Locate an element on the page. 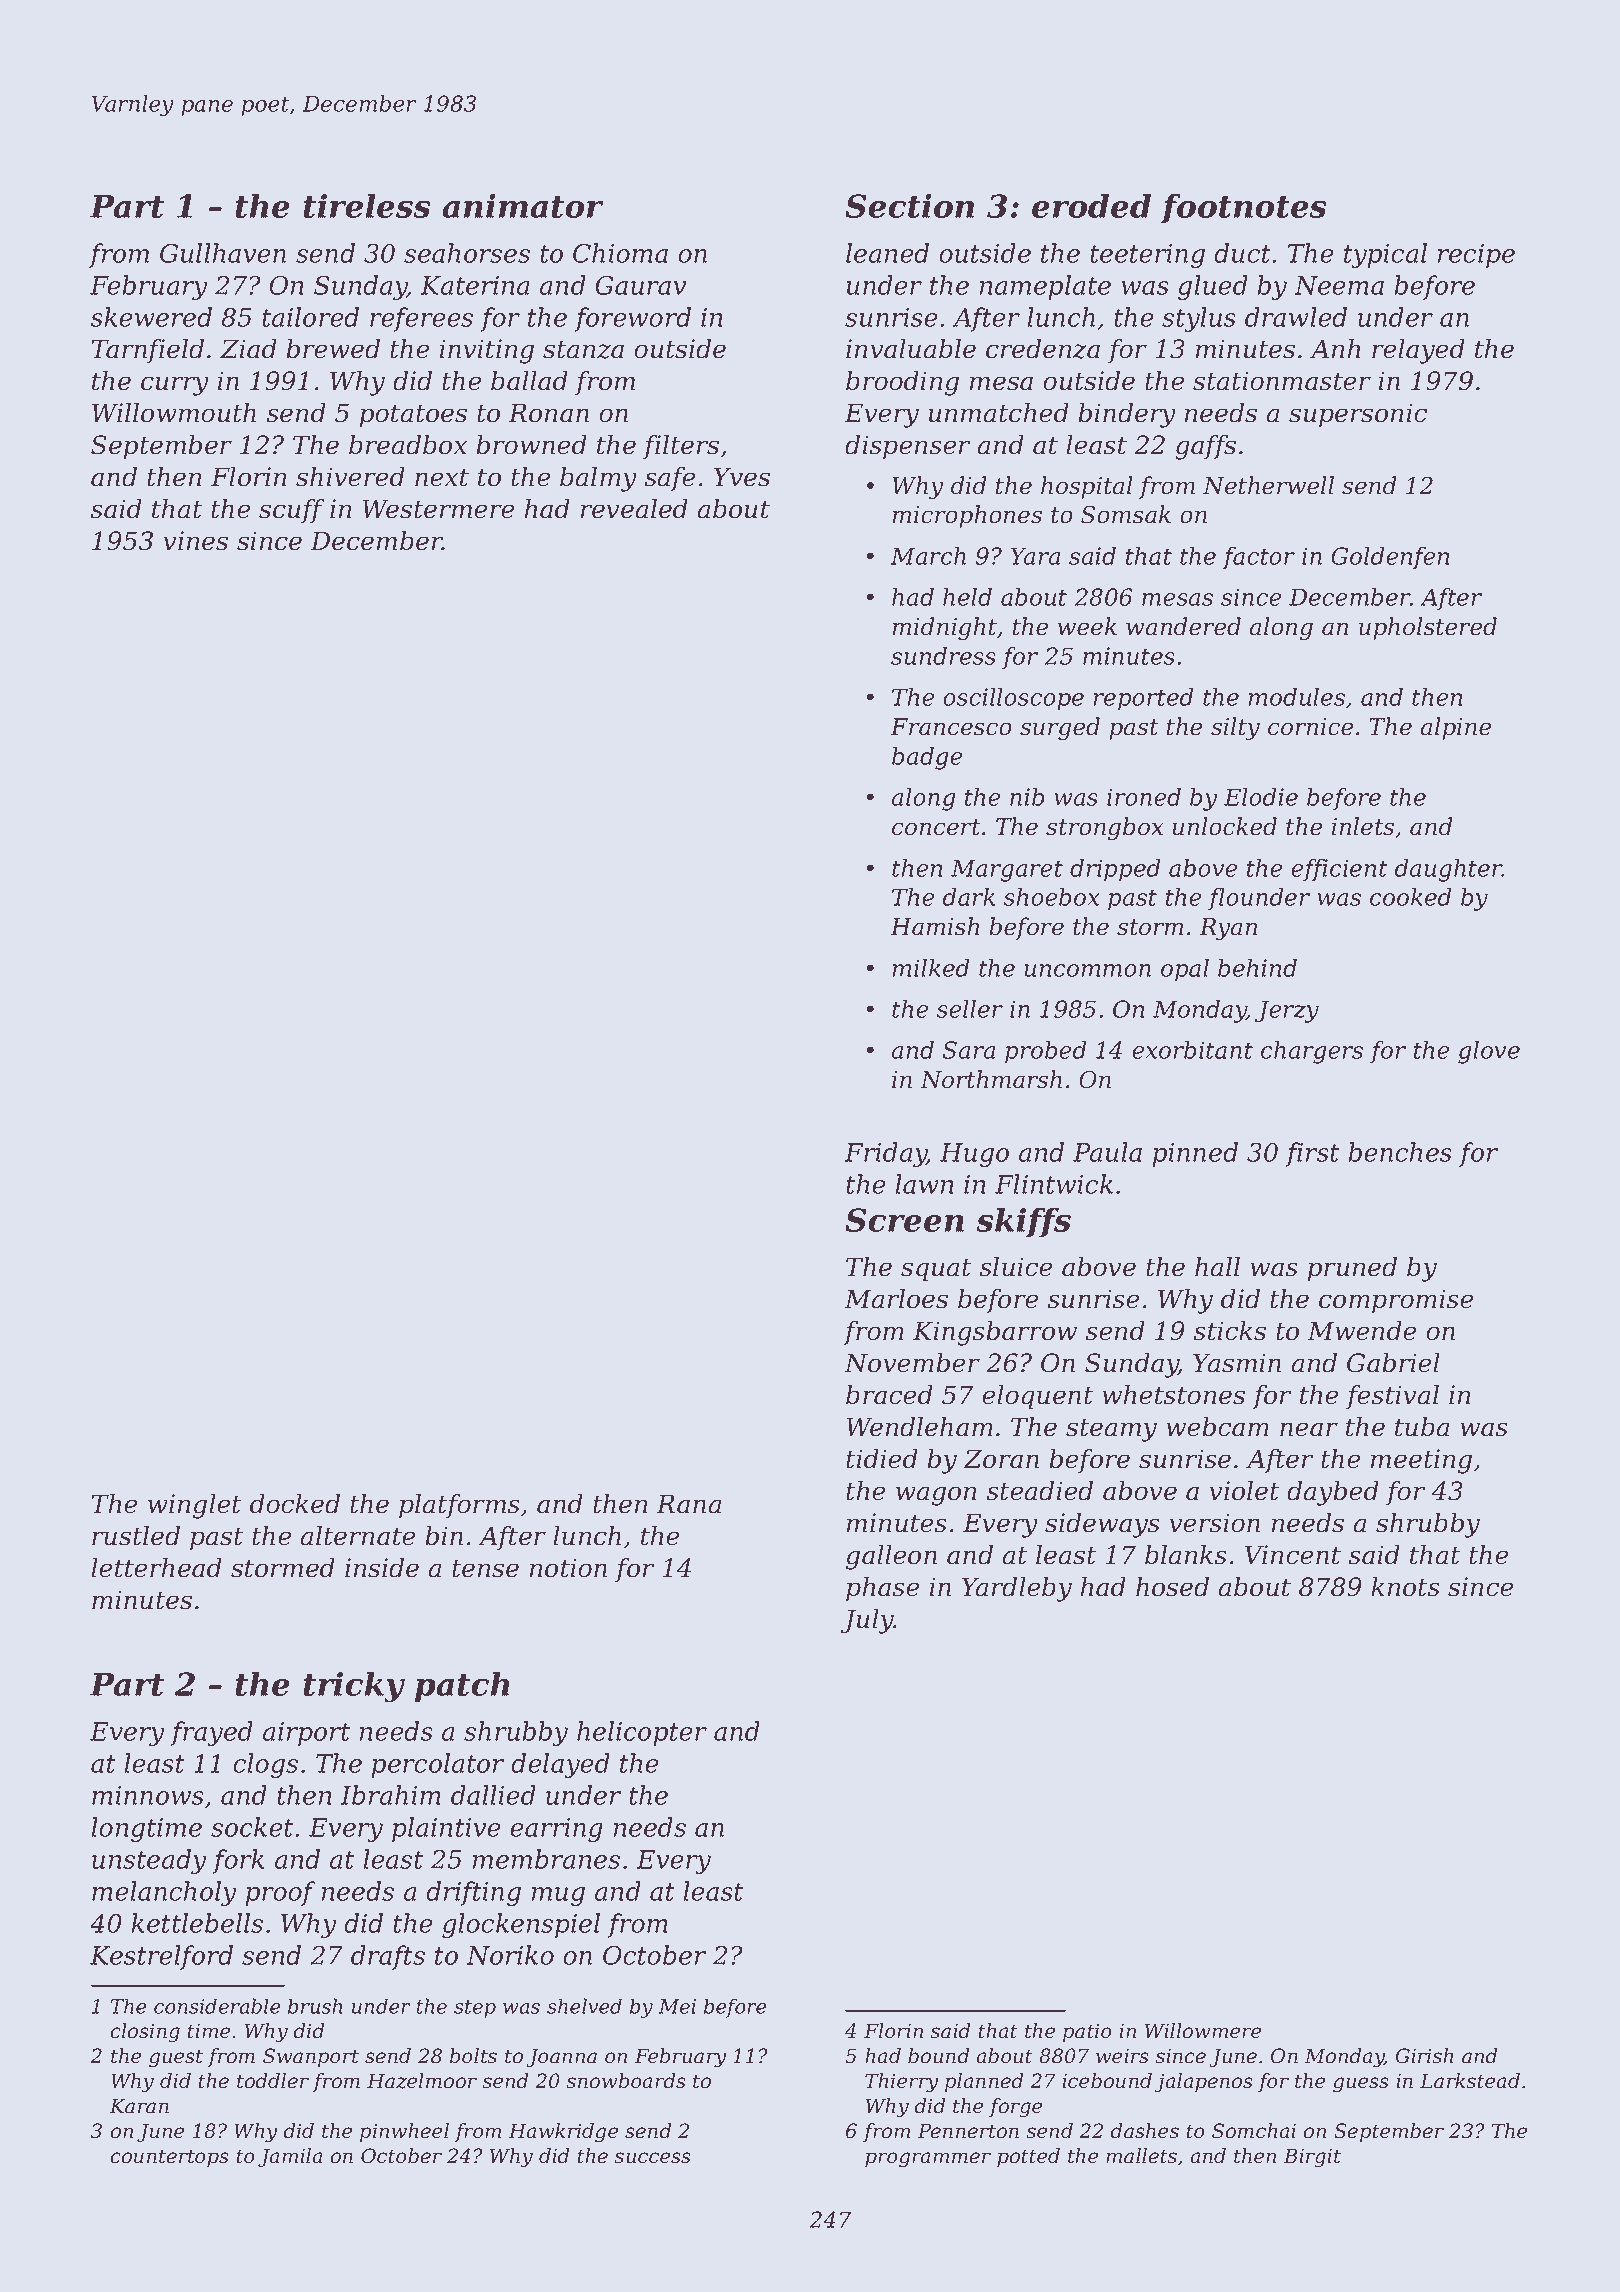 The width and height of the document is (1620, 2292). upholstered is located at coordinates (1428, 628).
